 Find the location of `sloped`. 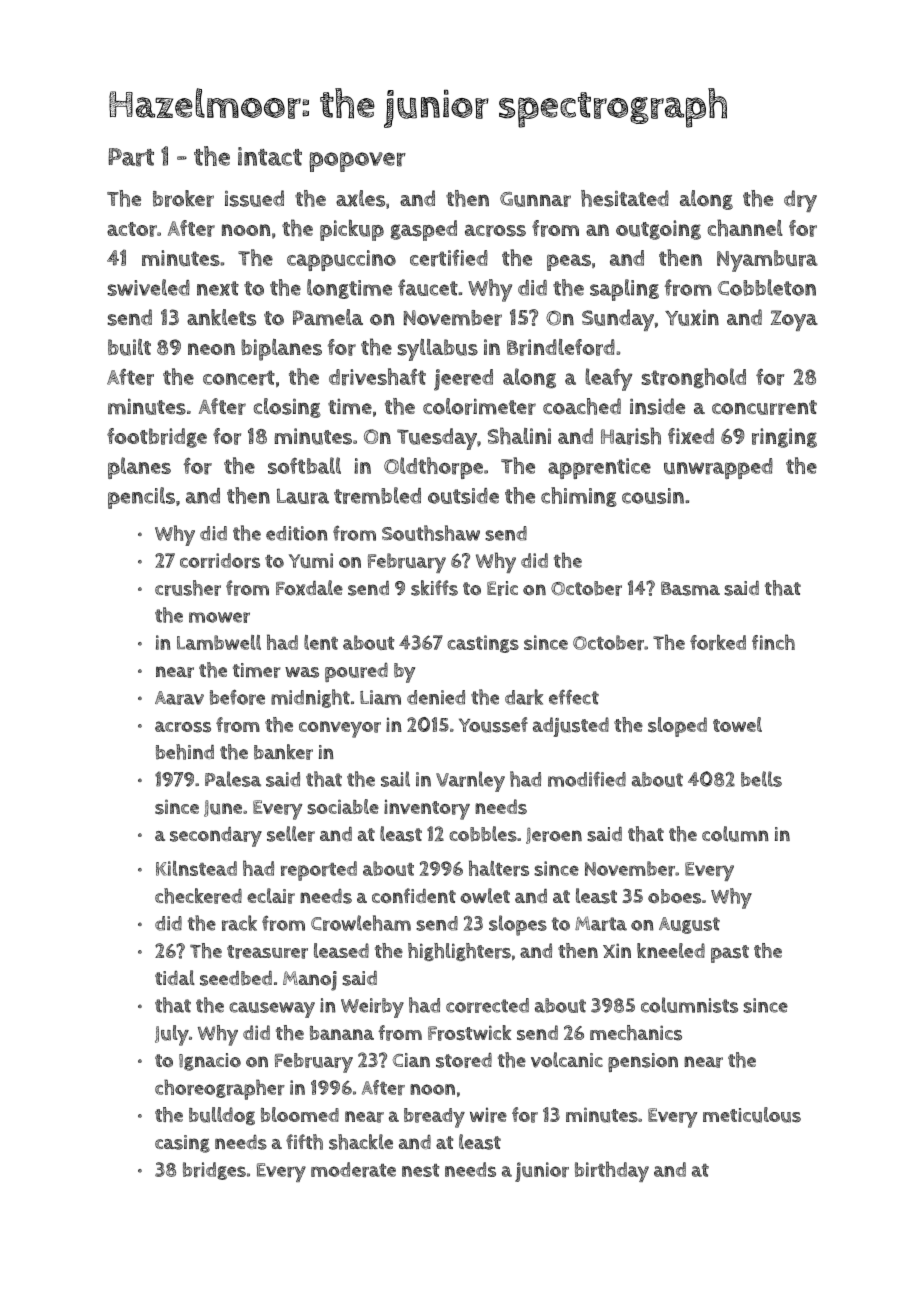

sloped is located at coordinates (677, 727).
